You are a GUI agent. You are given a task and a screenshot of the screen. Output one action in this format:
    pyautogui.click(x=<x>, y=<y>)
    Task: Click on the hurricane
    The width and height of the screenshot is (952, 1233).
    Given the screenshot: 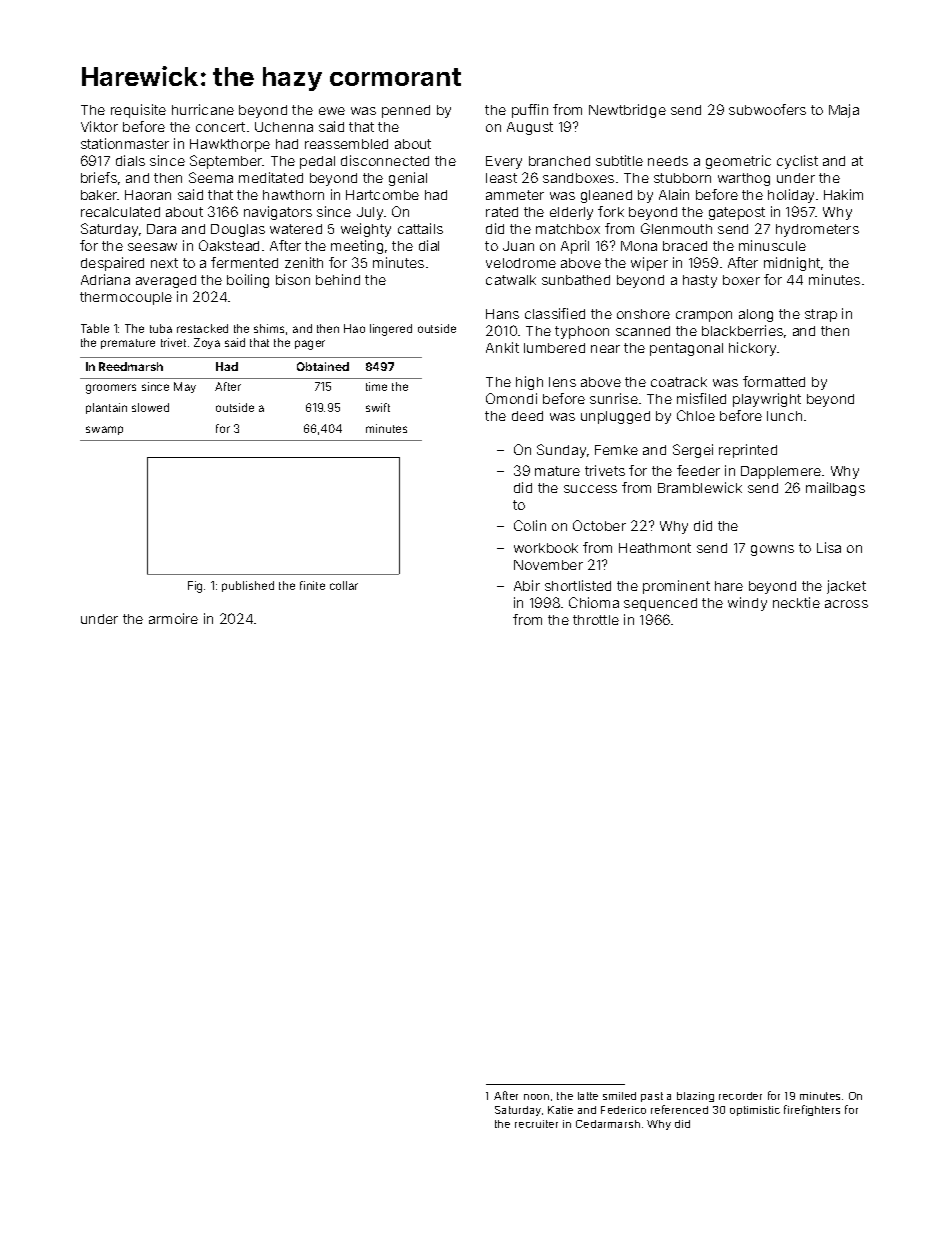 What is the action you would take?
    pyautogui.click(x=203, y=109)
